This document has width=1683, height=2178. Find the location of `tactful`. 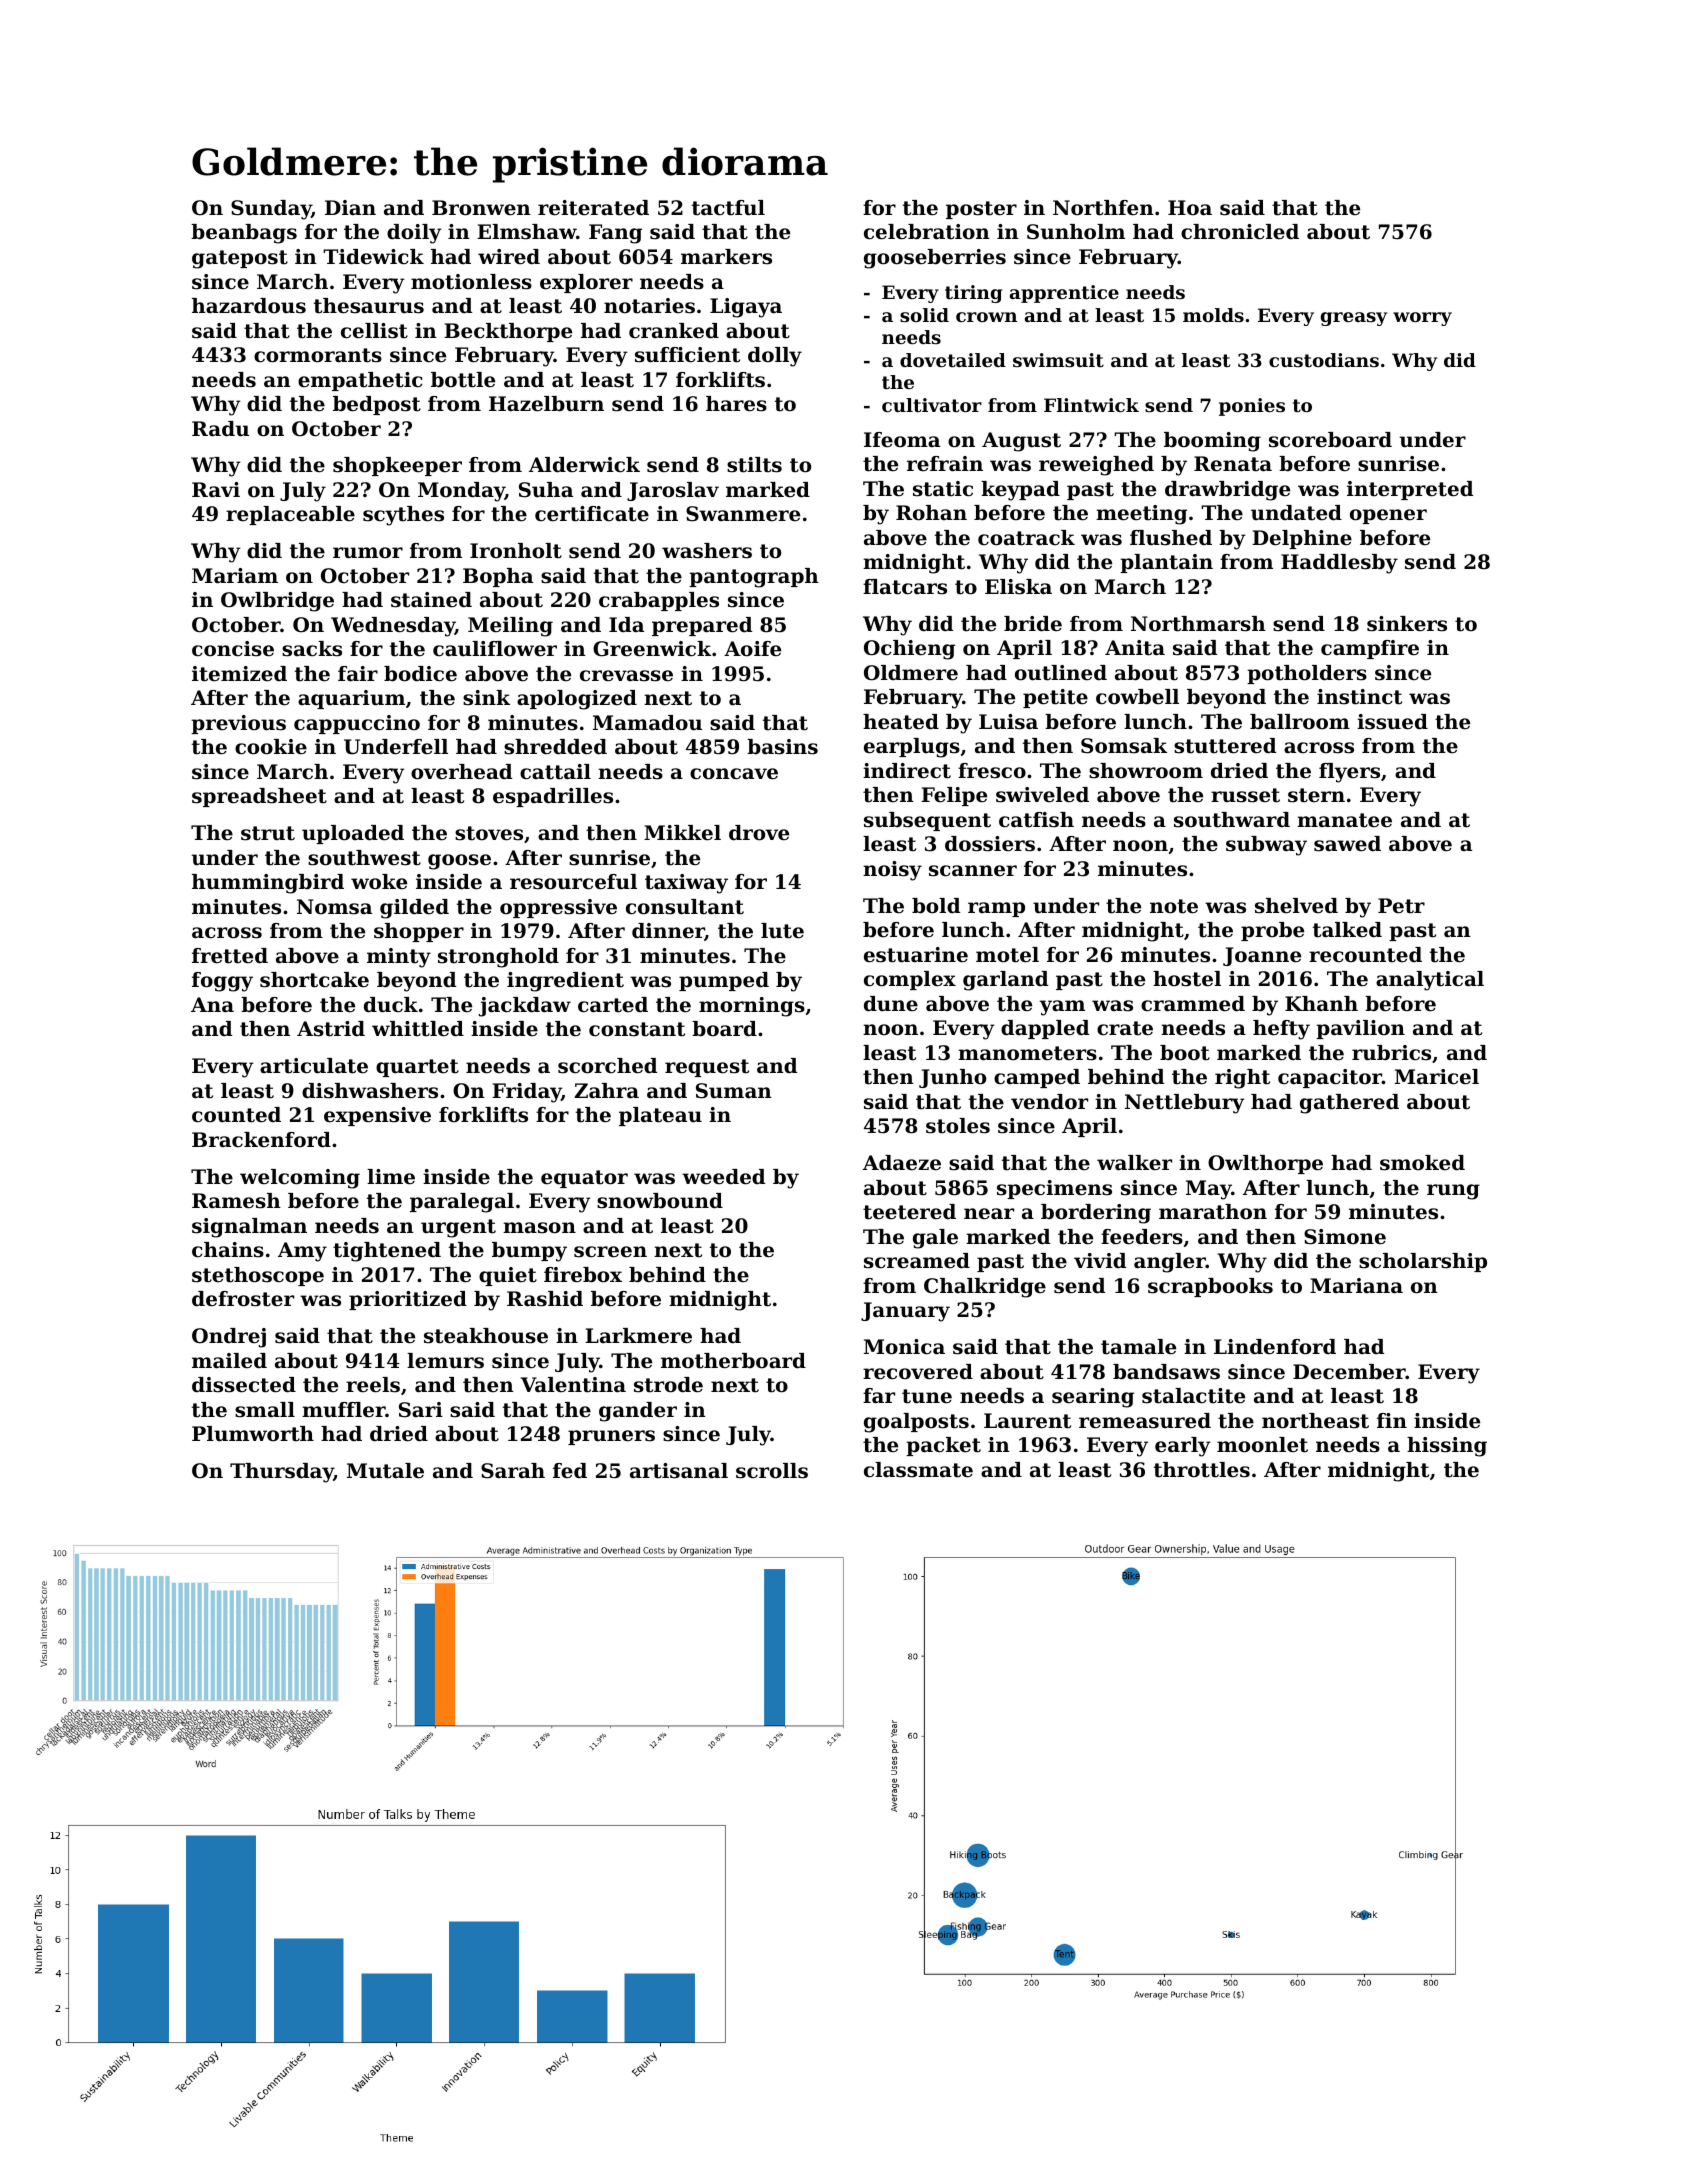

tactful is located at coordinates (728, 208).
